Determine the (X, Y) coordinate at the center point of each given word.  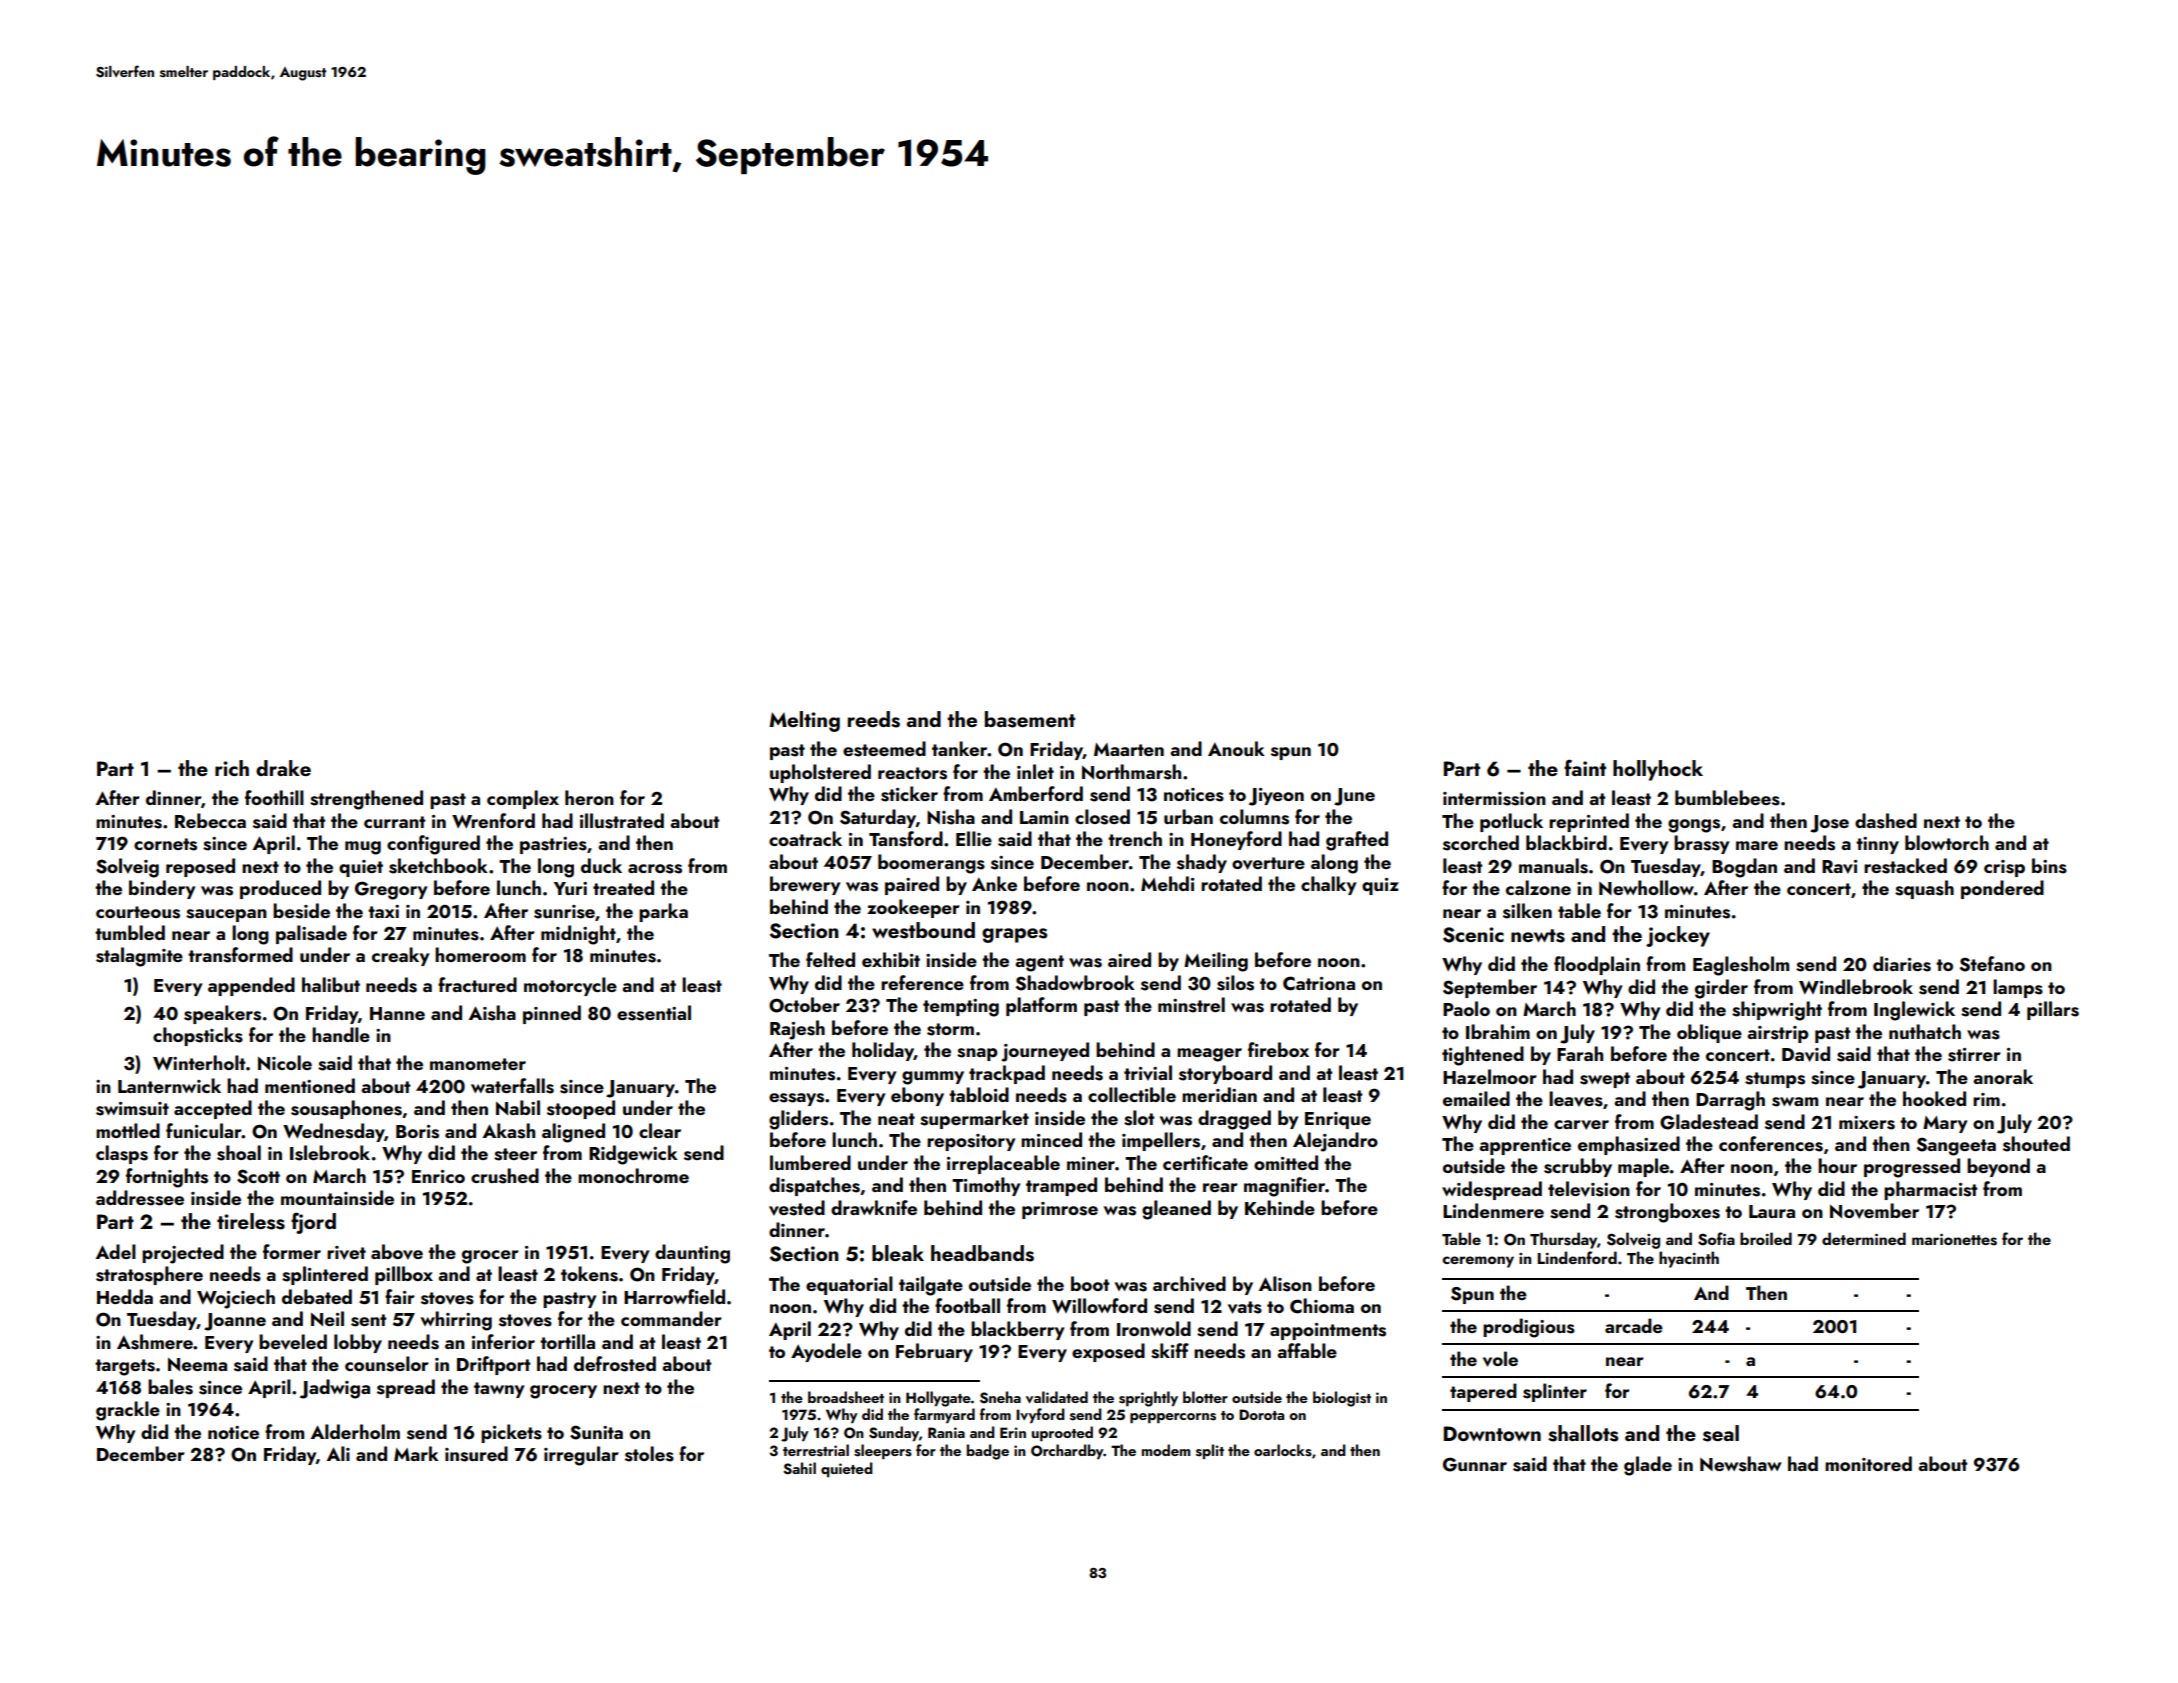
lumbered (810, 1162)
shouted (2036, 1144)
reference (922, 982)
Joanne (235, 1322)
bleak (898, 1253)
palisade (311, 934)
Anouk (1236, 748)
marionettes (1954, 1240)
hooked (1934, 1098)
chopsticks (198, 1036)
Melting (804, 721)
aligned (573, 1133)
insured (476, 1454)
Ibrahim (1498, 1031)
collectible (1132, 1094)
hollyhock (1658, 770)
